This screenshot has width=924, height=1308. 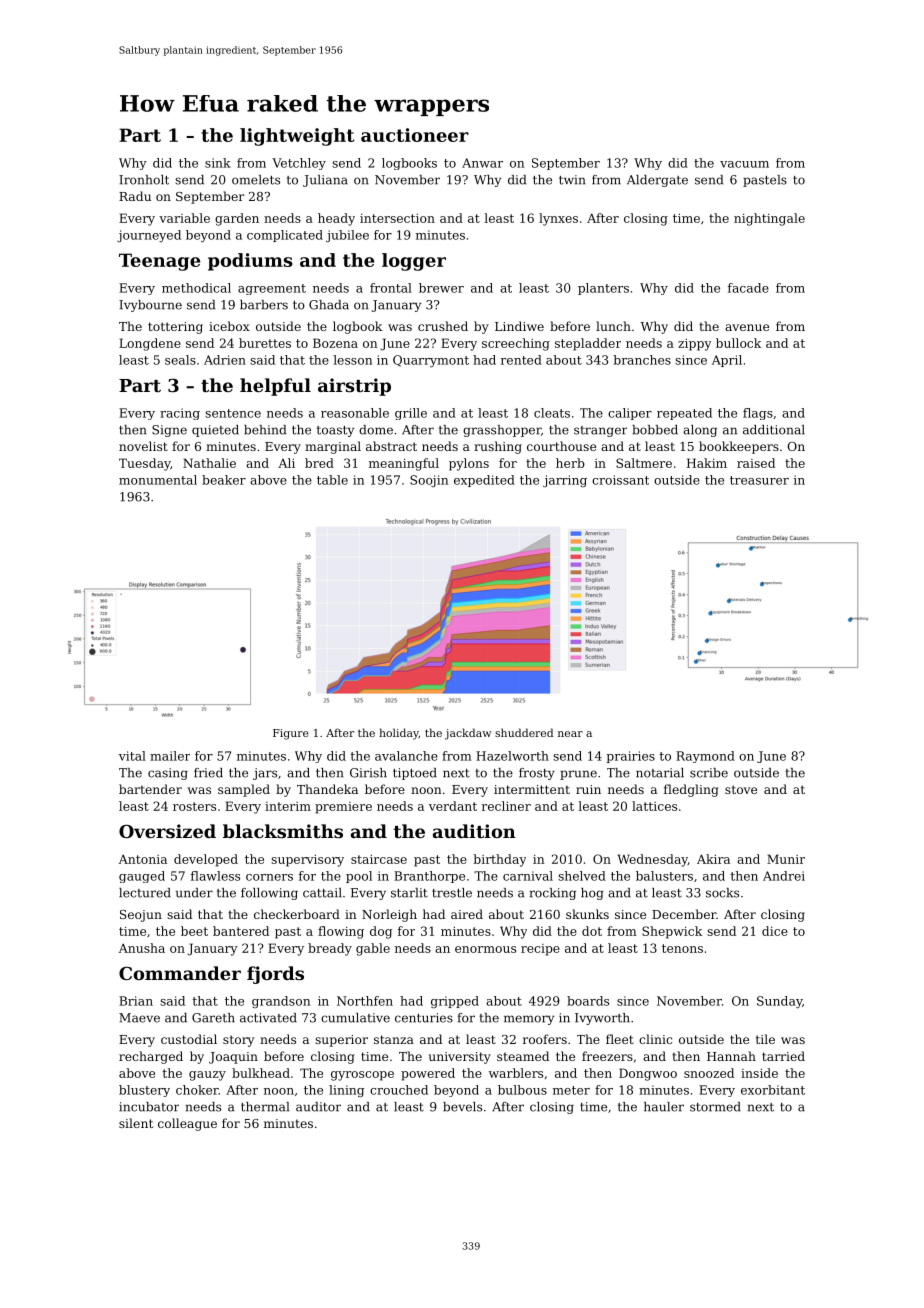 I want to click on silent, so click(x=136, y=1123).
